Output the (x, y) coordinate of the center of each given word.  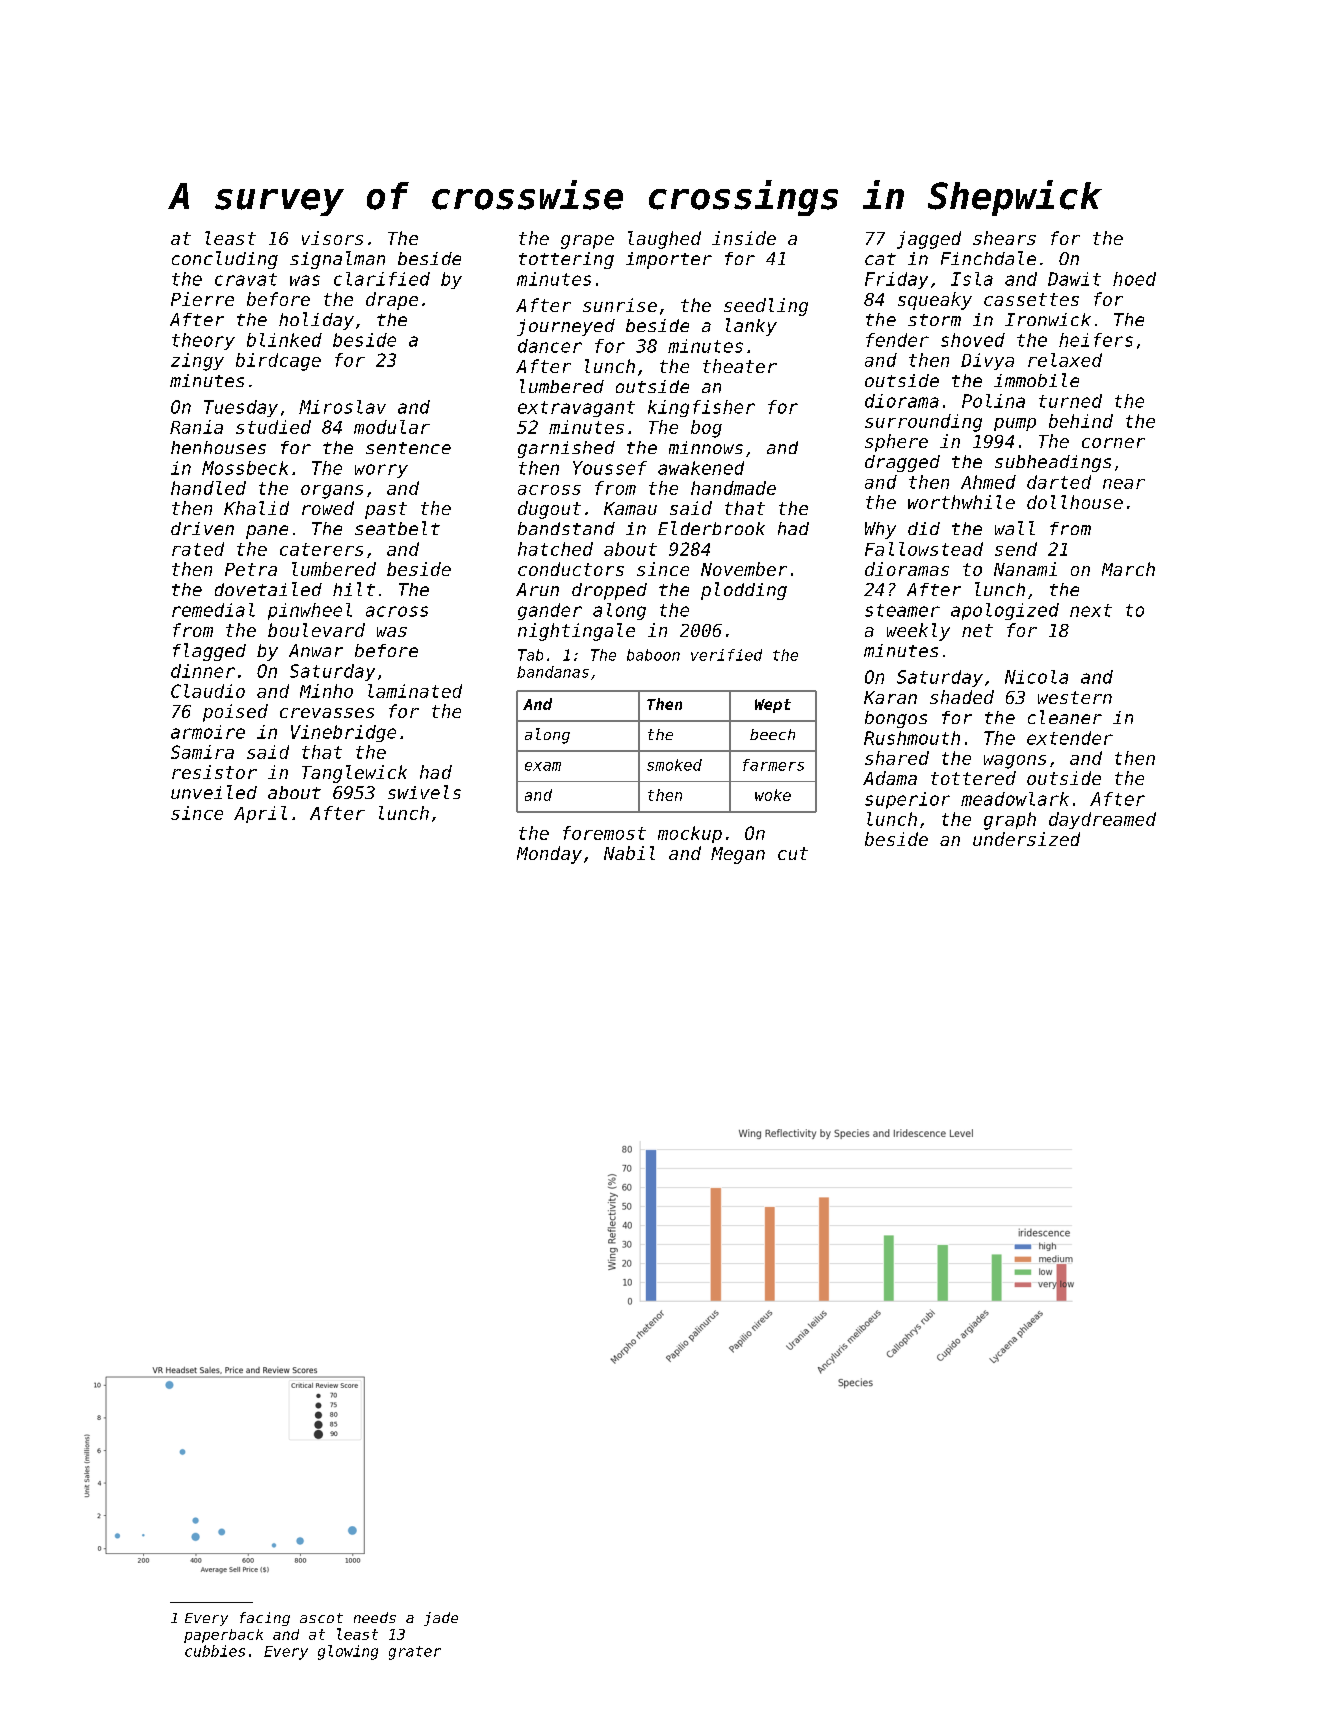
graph (1010, 821)
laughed (664, 240)
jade (441, 1619)
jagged (929, 240)
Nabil (629, 853)
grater (415, 1653)
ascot (321, 1618)
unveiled (214, 792)
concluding (225, 260)
